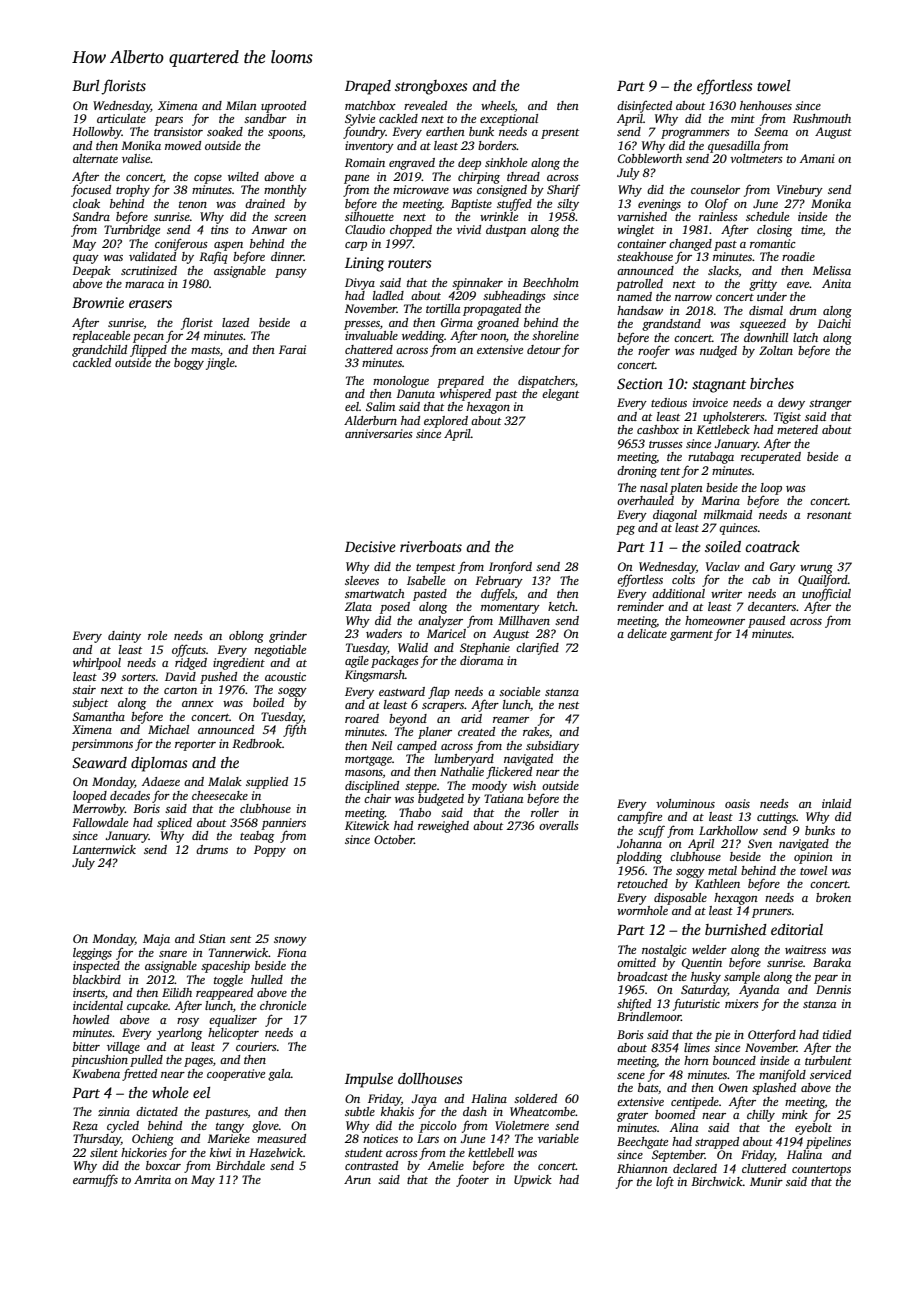  I want to click on whispered, so click(465, 395).
